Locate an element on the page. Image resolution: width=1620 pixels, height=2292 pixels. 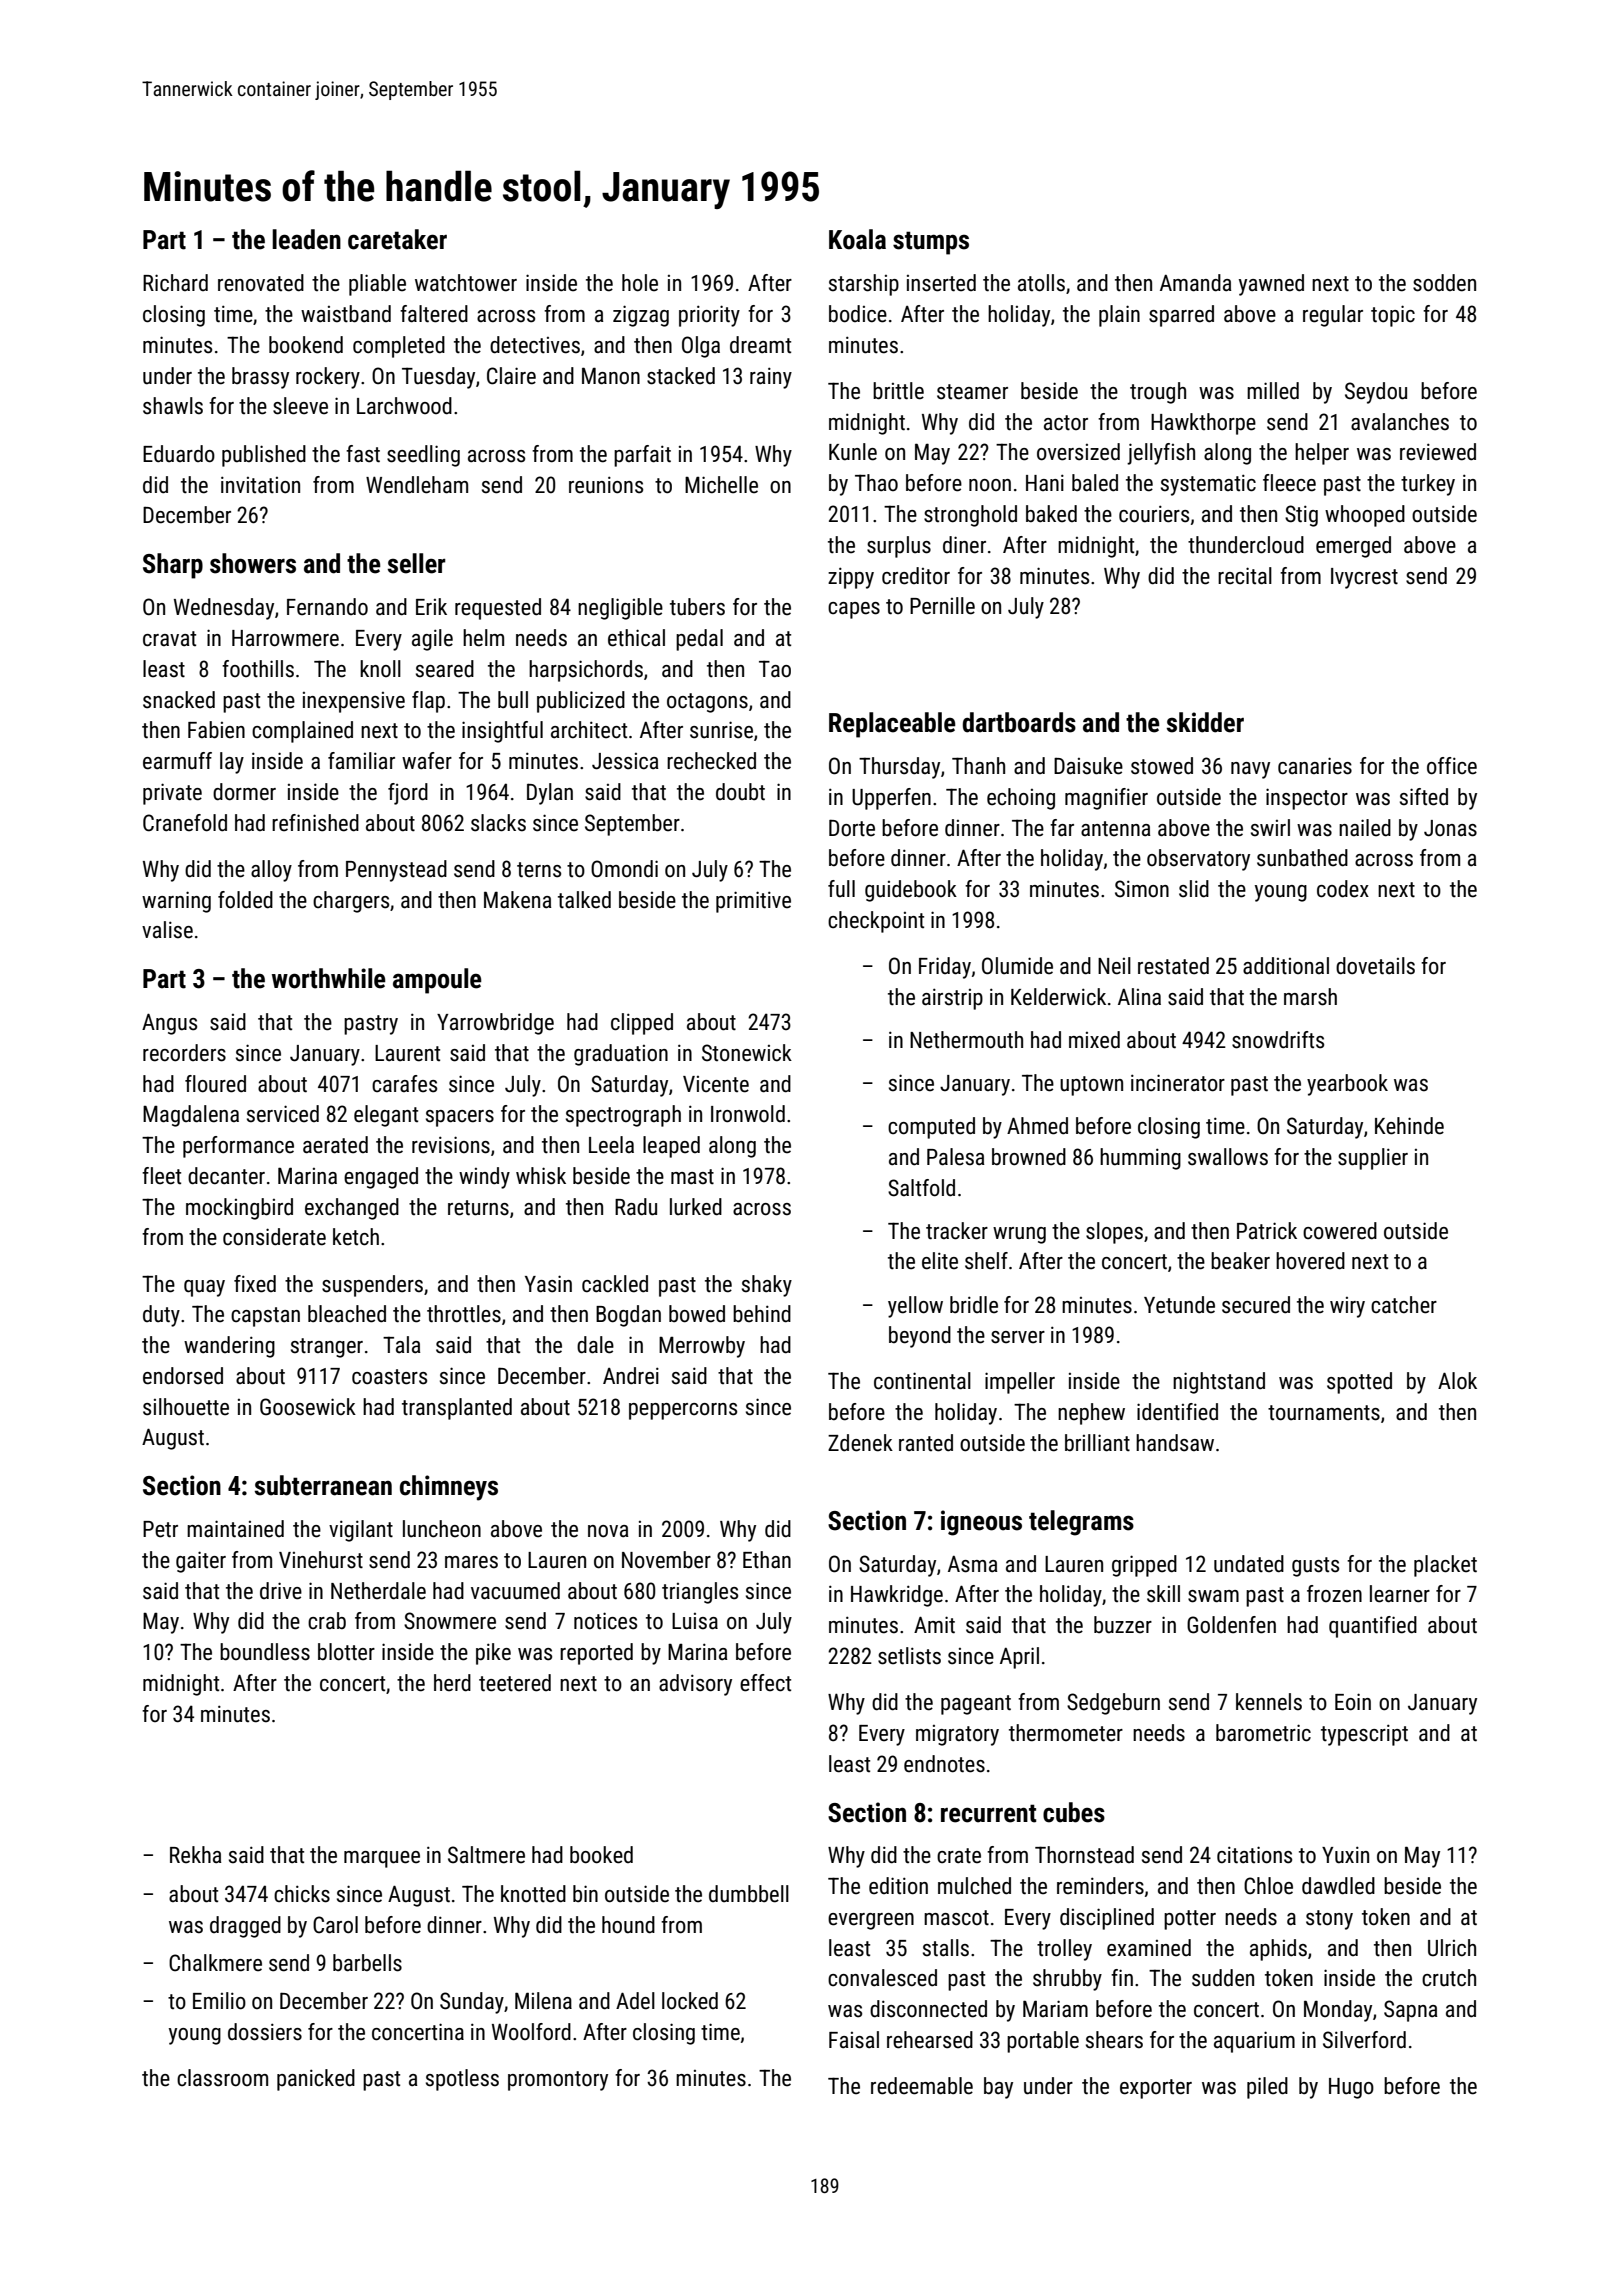
caretaker is located at coordinates (397, 239).
